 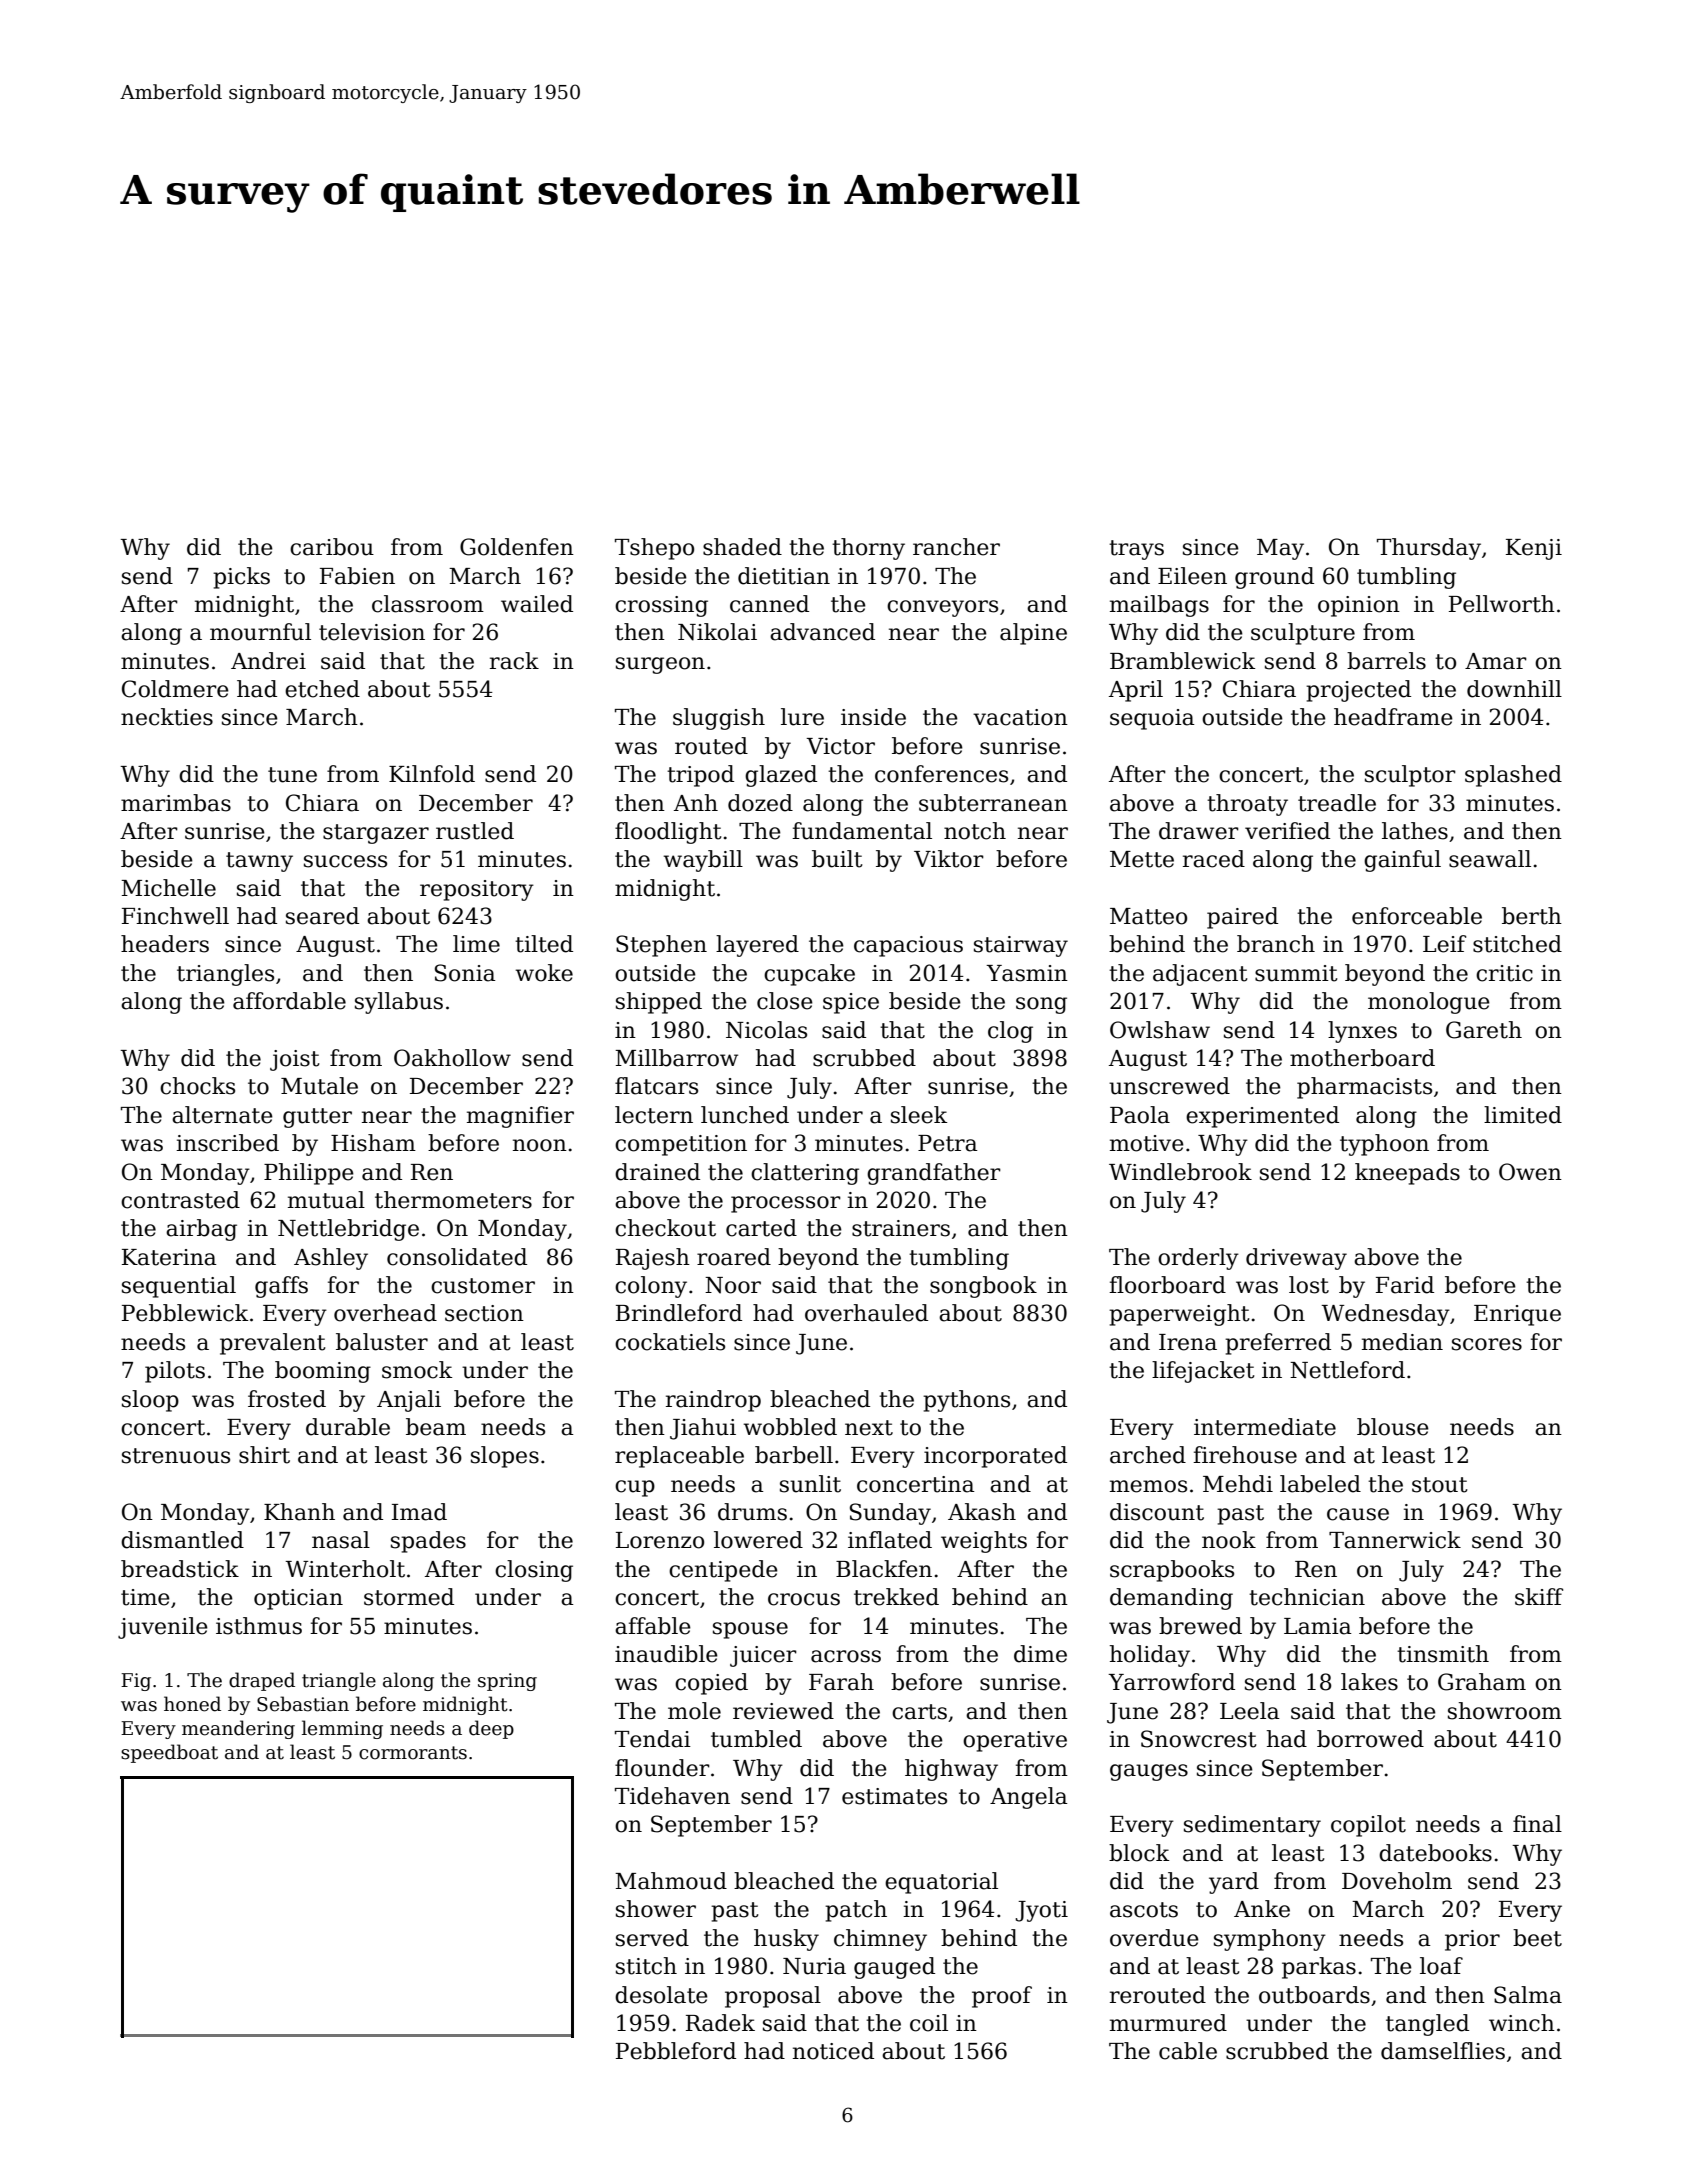 I want to click on overhead, so click(x=385, y=1313).
